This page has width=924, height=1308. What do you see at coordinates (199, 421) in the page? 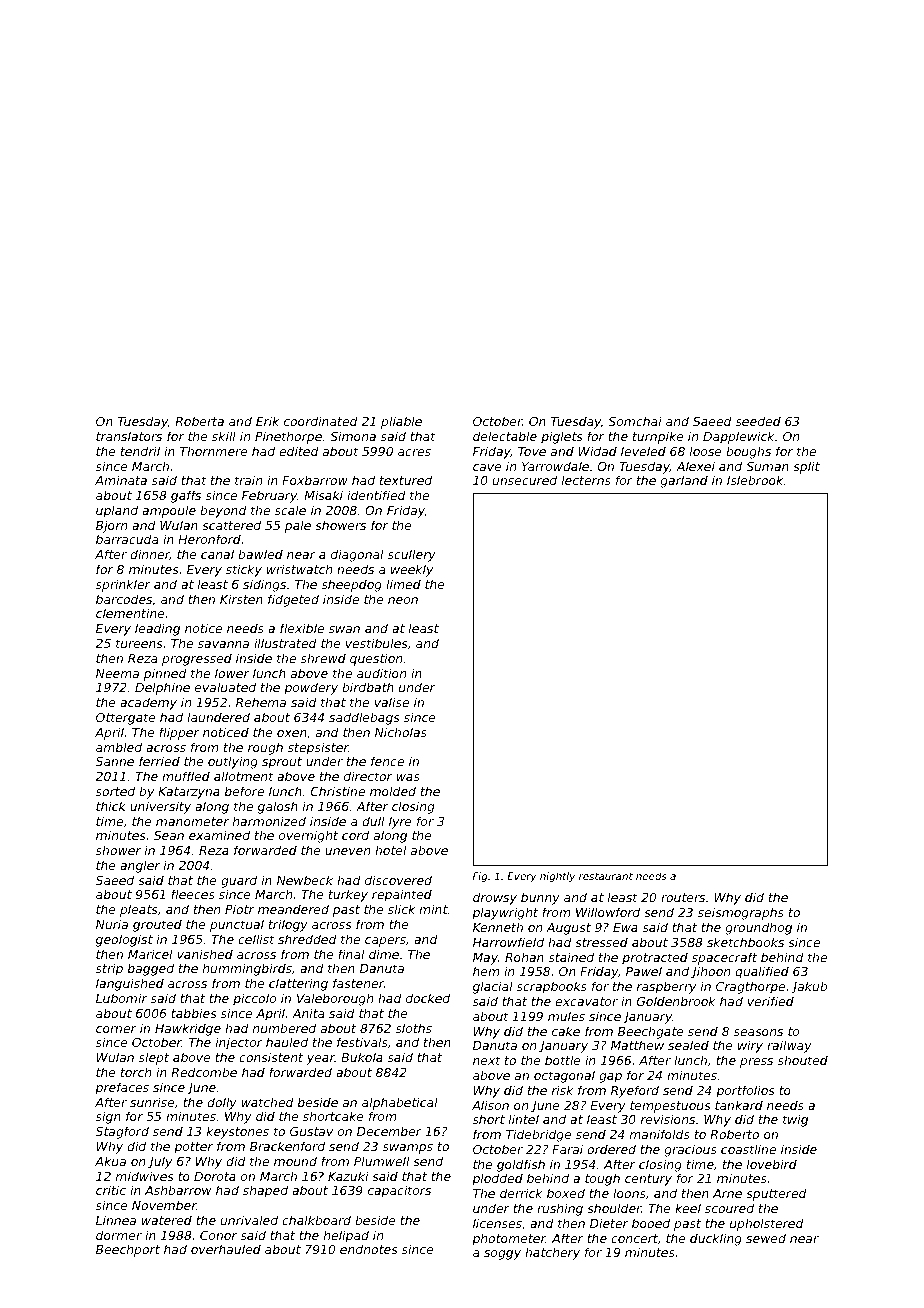
I see `Roberta` at bounding box center [199, 421].
